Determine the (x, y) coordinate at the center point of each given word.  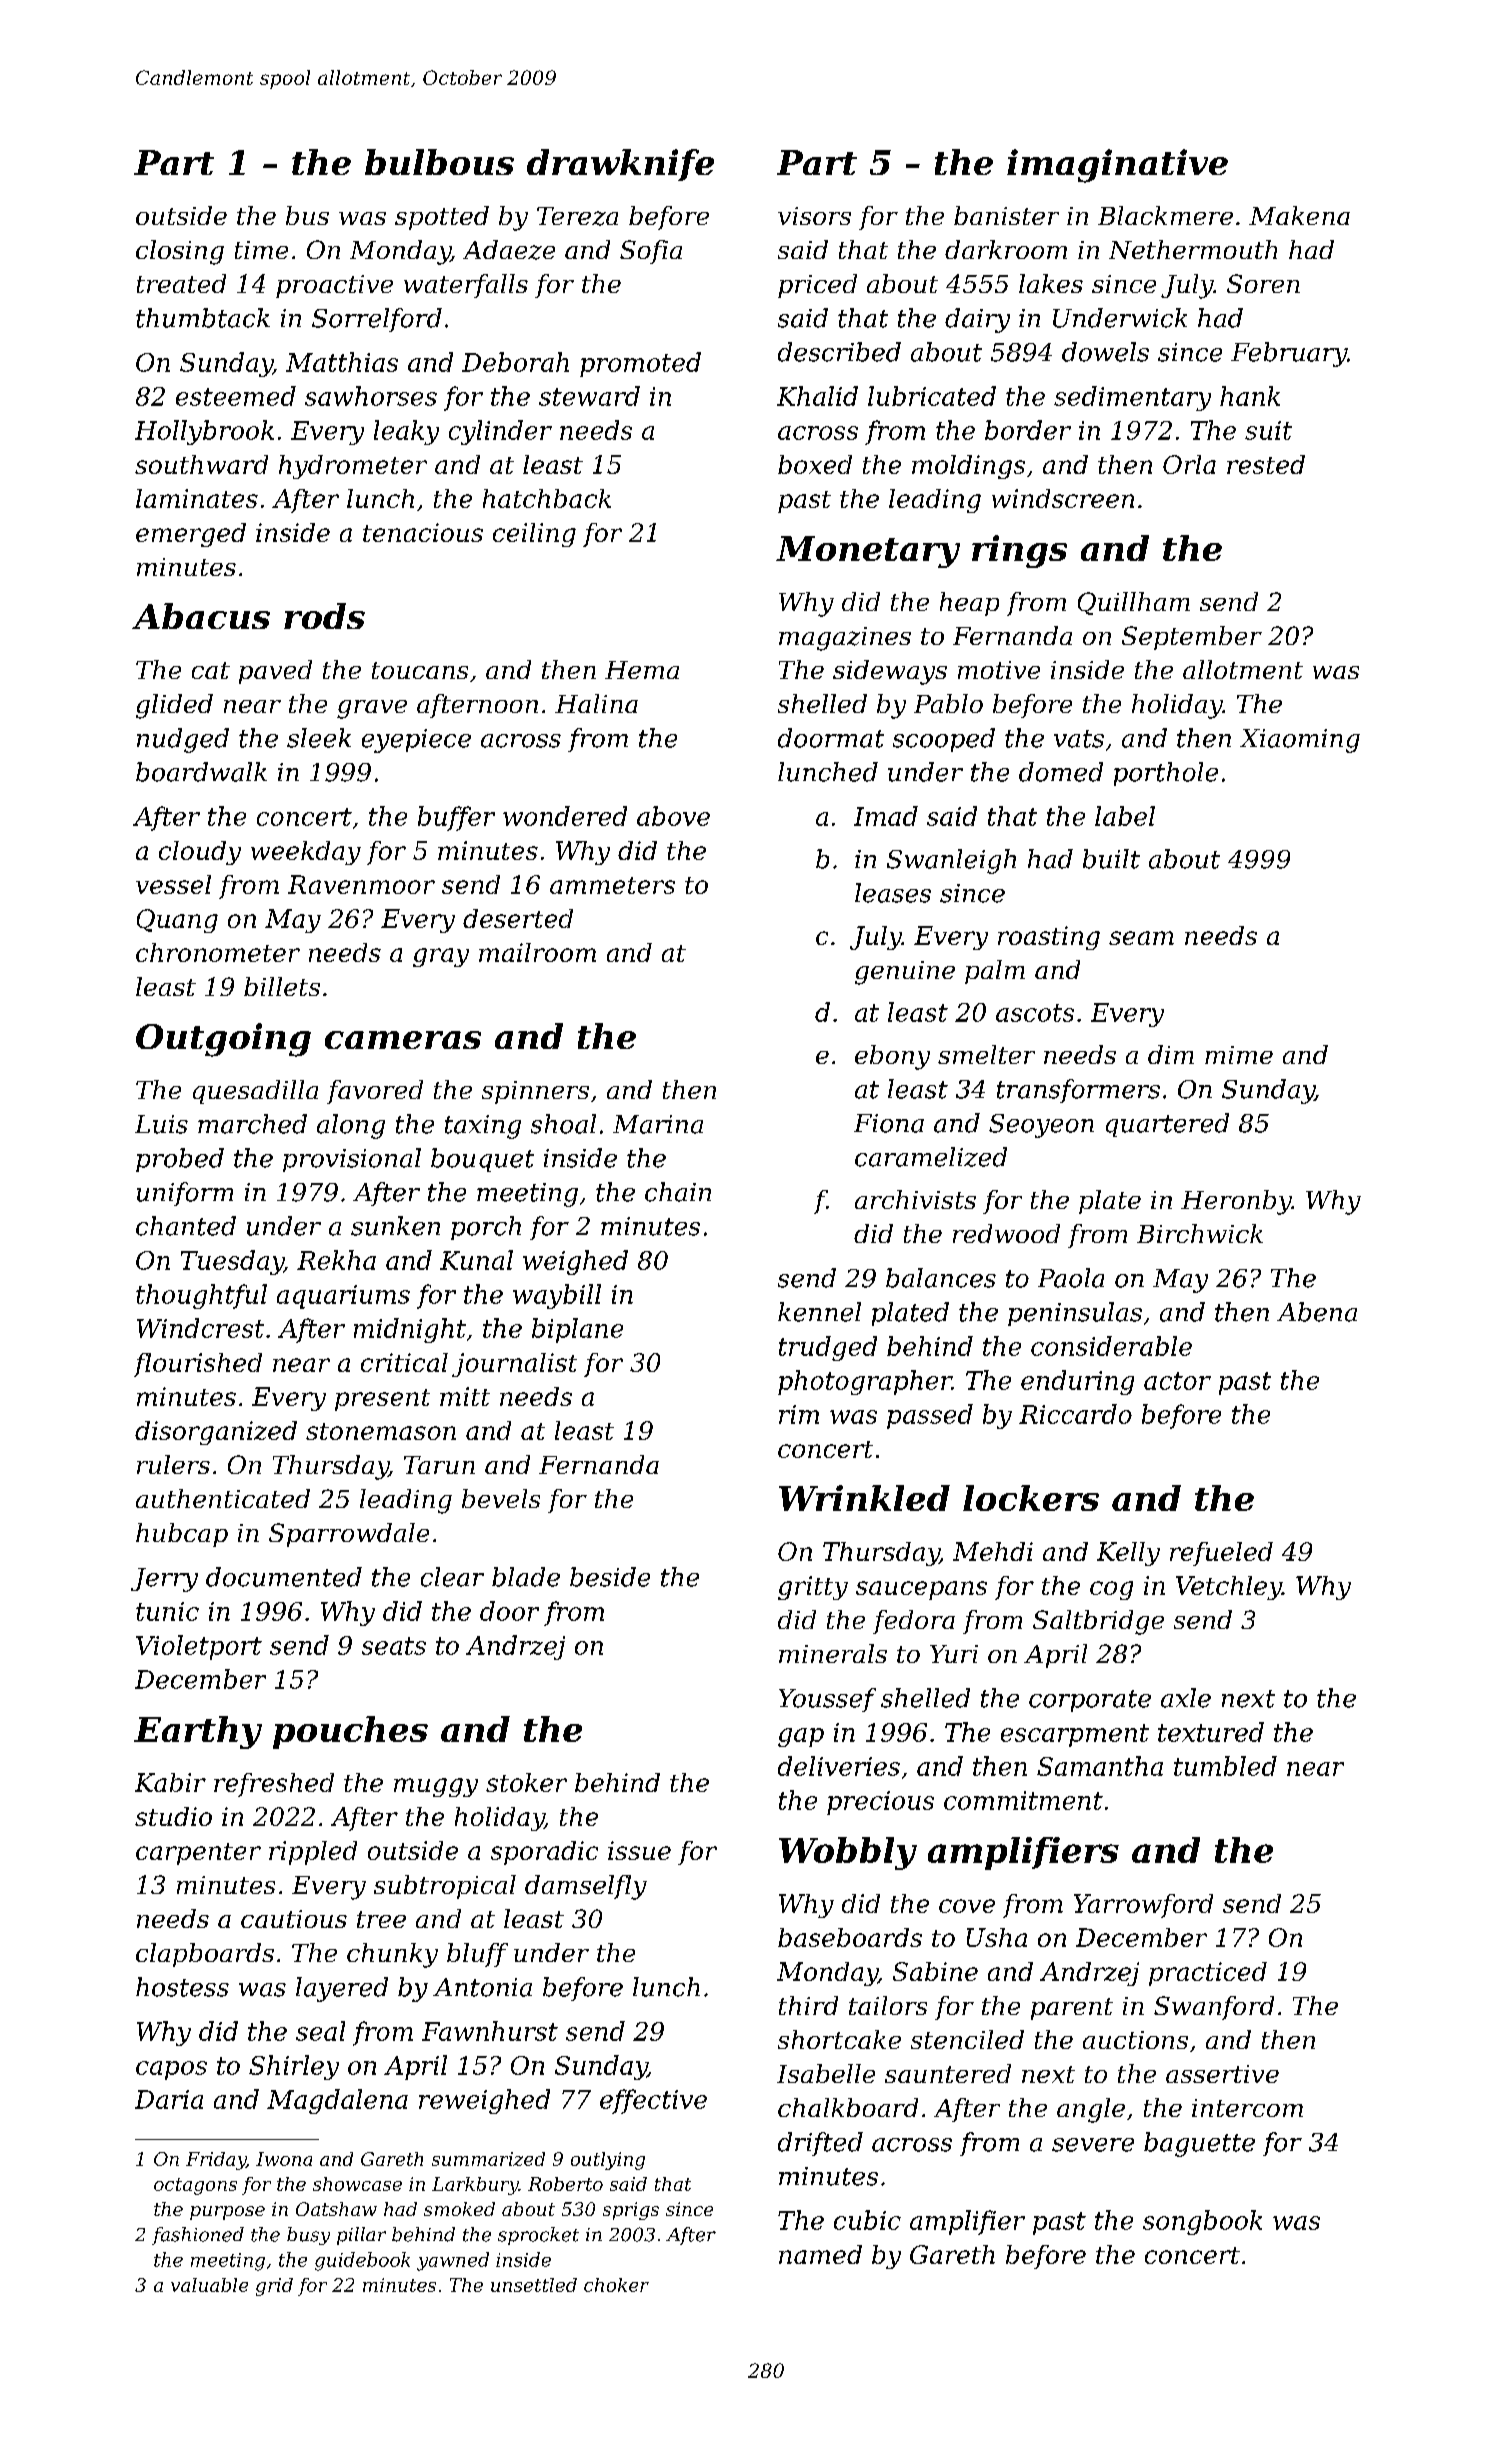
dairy (977, 320)
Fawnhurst (490, 2031)
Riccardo (1075, 1414)
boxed (815, 464)
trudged (828, 1348)
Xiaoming (1300, 741)
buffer (456, 818)
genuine (905, 973)
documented (284, 1577)
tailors (888, 2005)
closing (180, 252)
